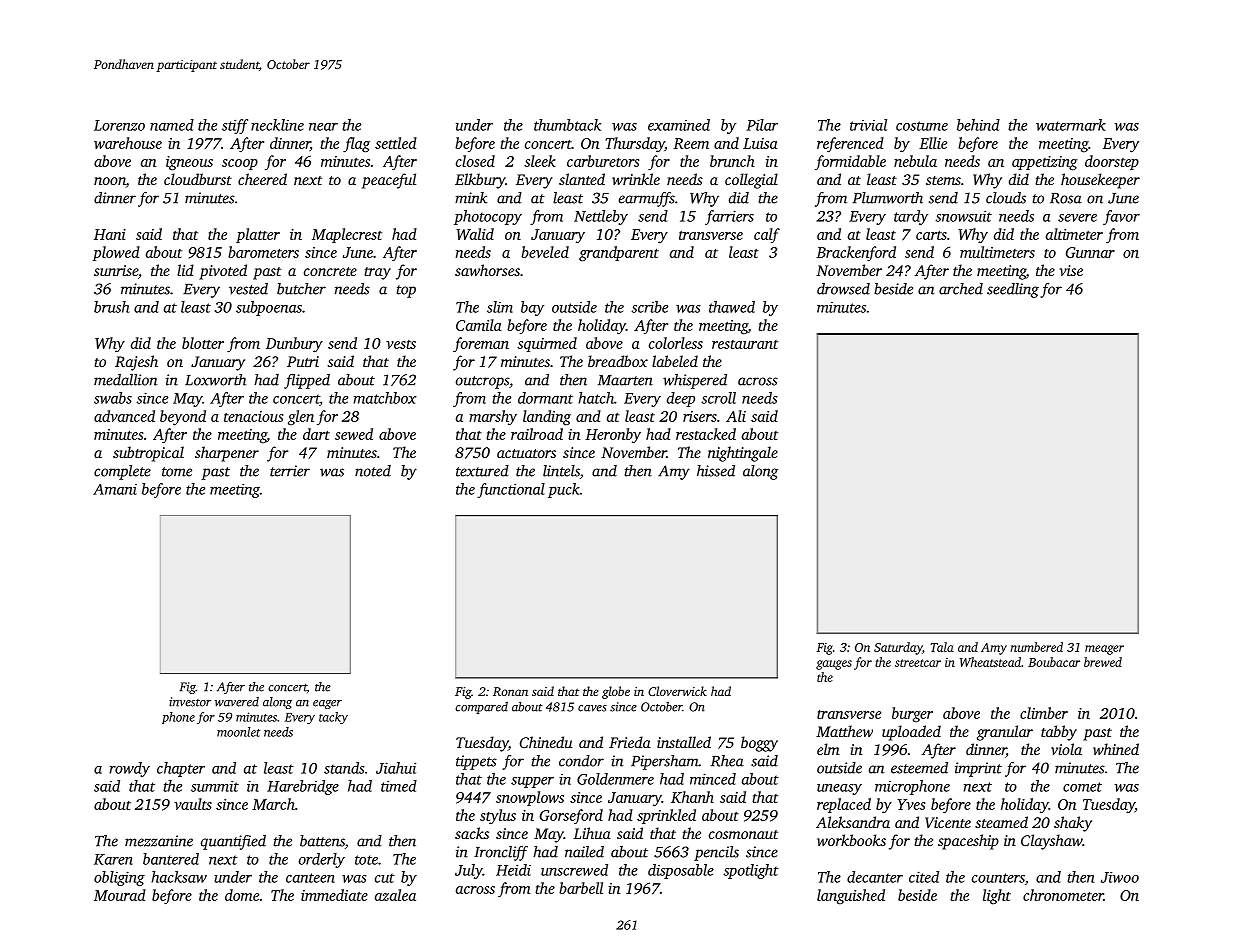 Image resolution: width=1233 pixels, height=952 pixels. What do you see at coordinates (997, 252) in the image?
I see `multimeters` at bounding box center [997, 252].
